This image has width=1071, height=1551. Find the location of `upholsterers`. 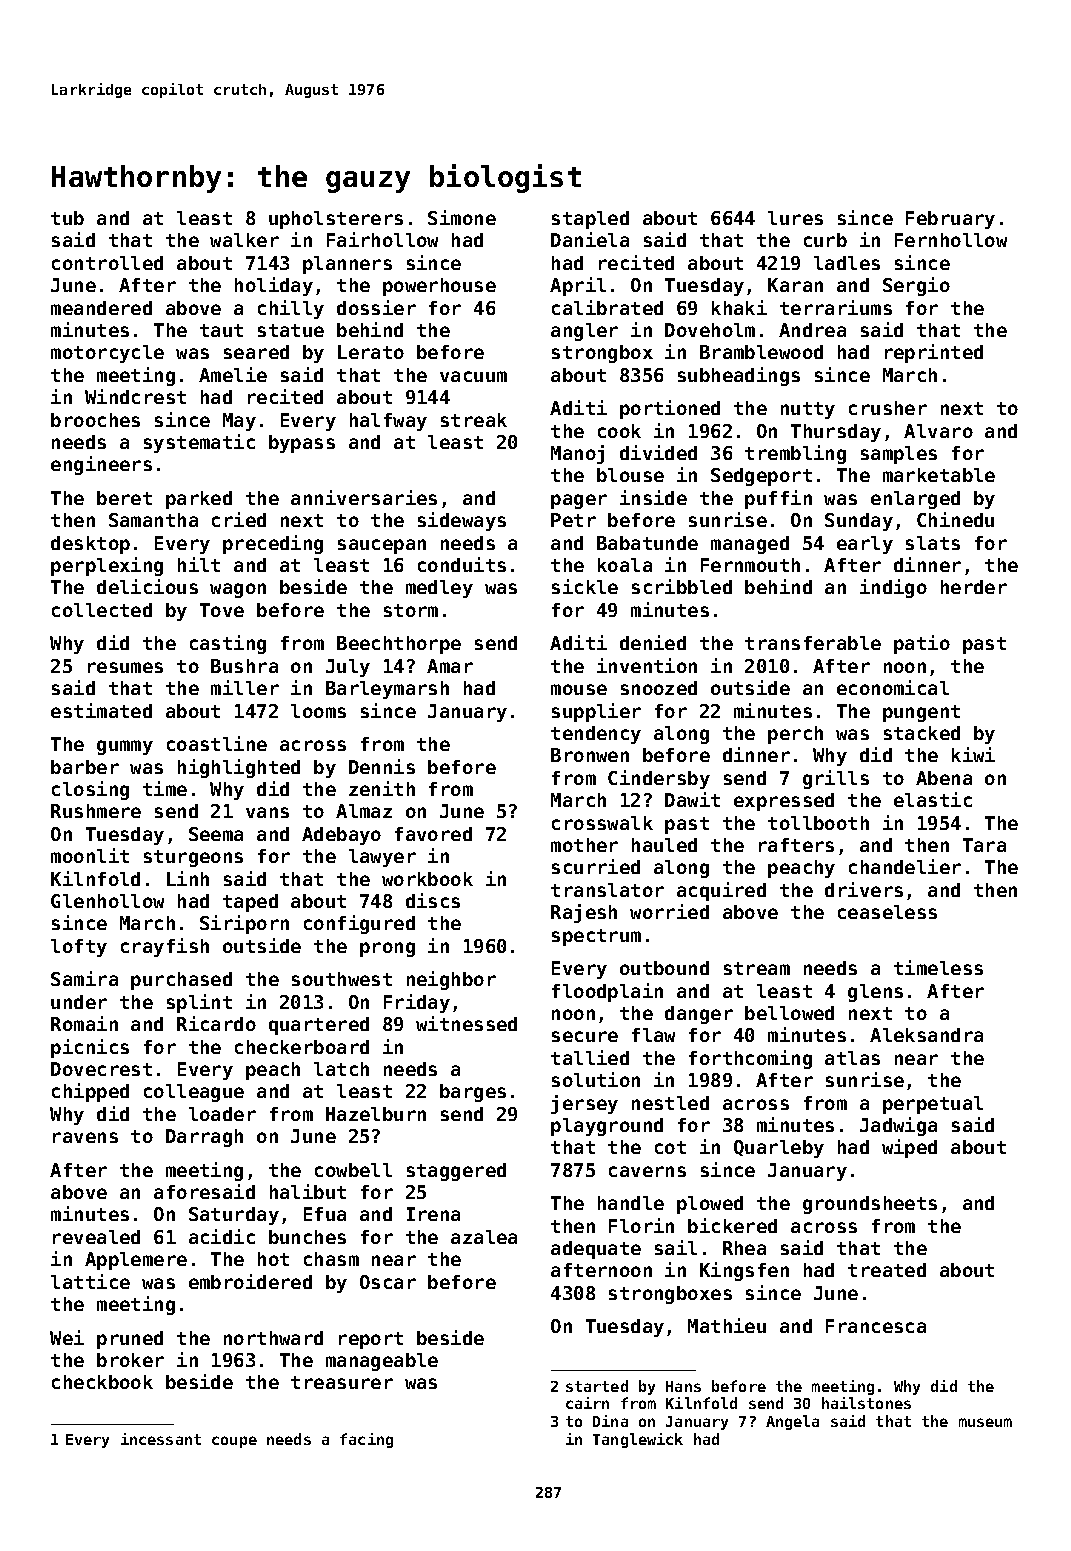

upholsterers is located at coordinates (336, 220).
